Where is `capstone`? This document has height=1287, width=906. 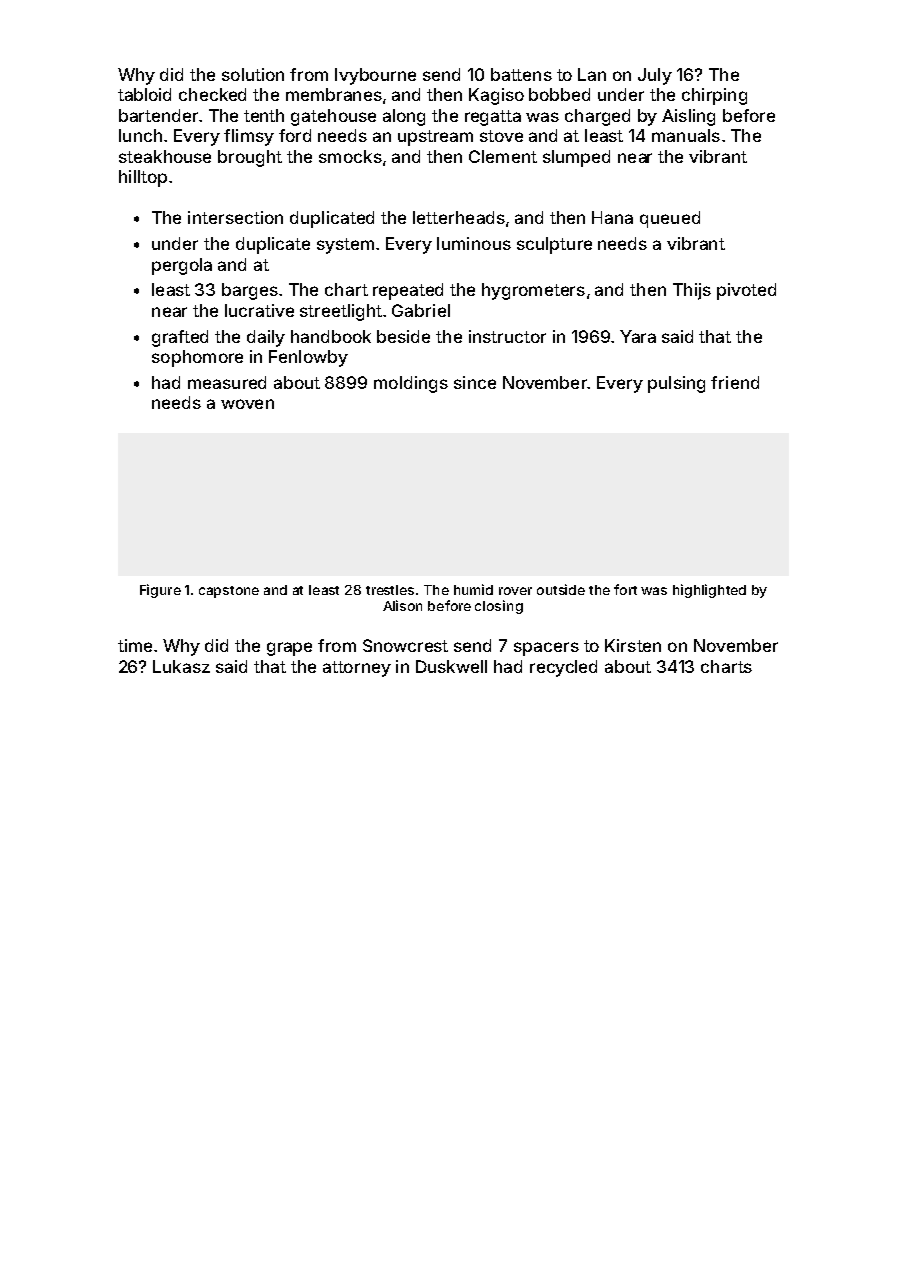 capstone is located at coordinates (229, 592).
